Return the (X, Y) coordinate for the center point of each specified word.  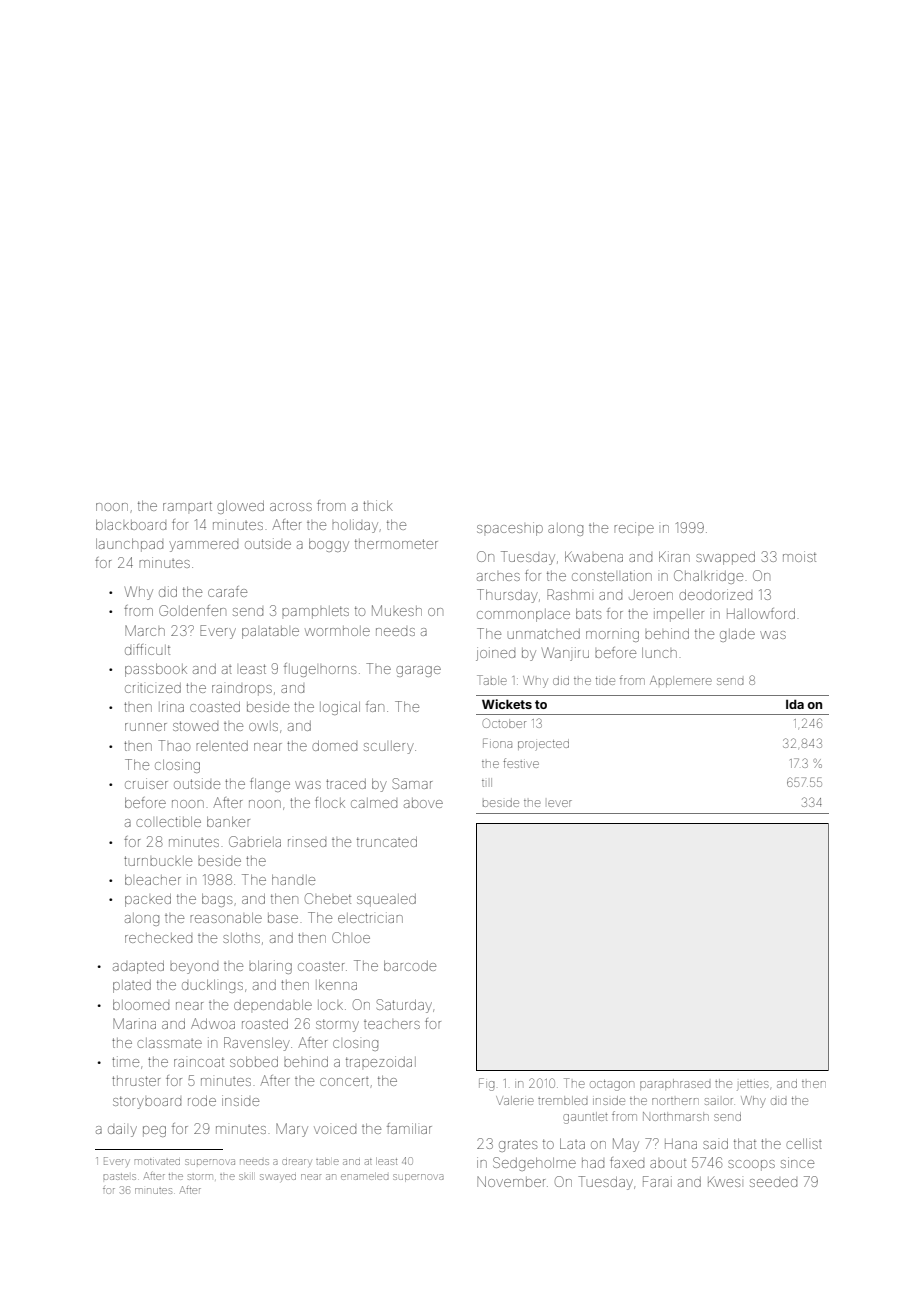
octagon (612, 1085)
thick (378, 505)
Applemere (681, 681)
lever (560, 803)
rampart (187, 506)
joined (495, 654)
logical (340, 708)
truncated (387, 842)
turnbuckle (158, 861)
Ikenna (338, 985)
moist (799, 556)
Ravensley (257, 1044)
